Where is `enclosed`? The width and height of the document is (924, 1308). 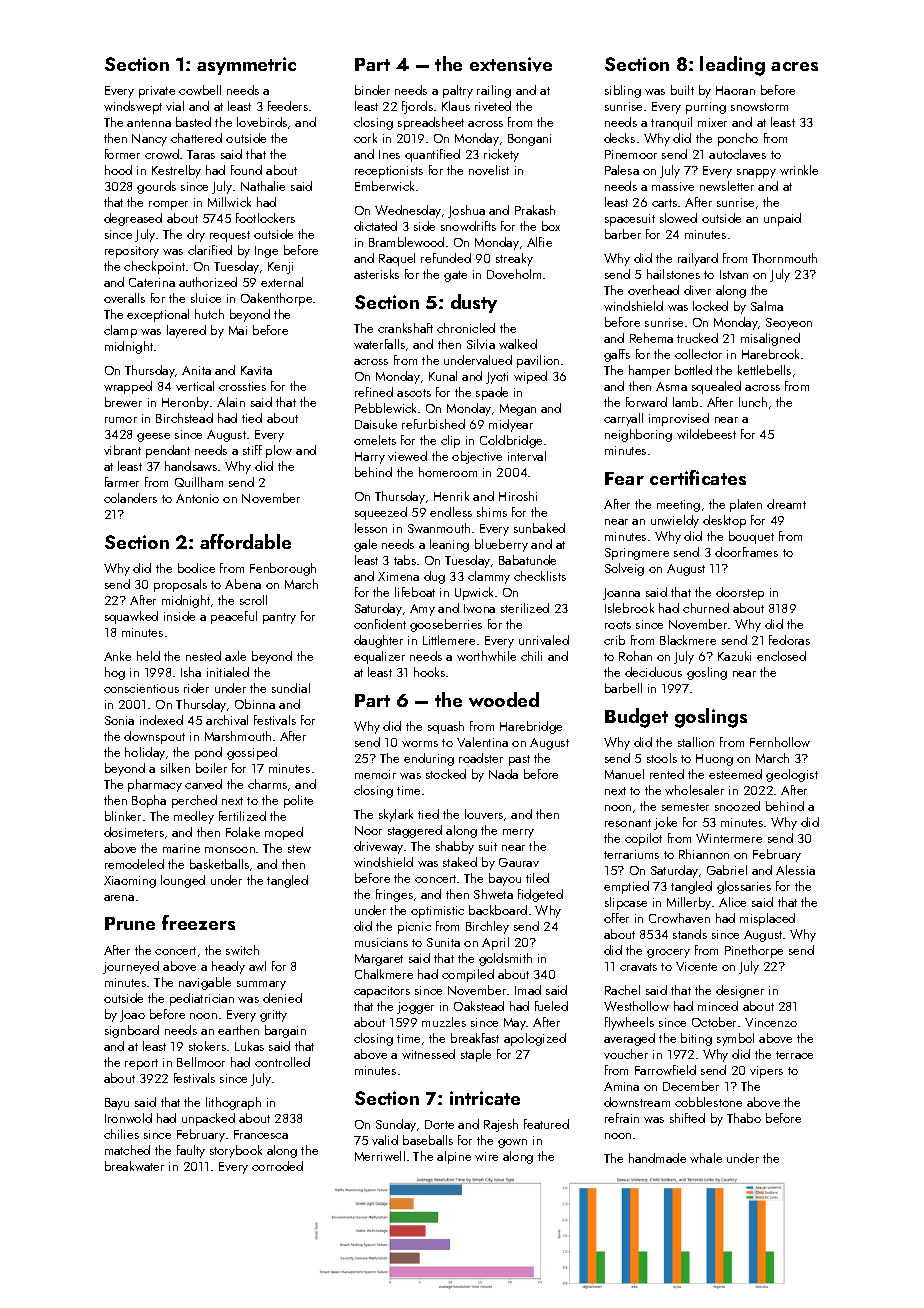
enclosed is located at coordinates (781, 656).
